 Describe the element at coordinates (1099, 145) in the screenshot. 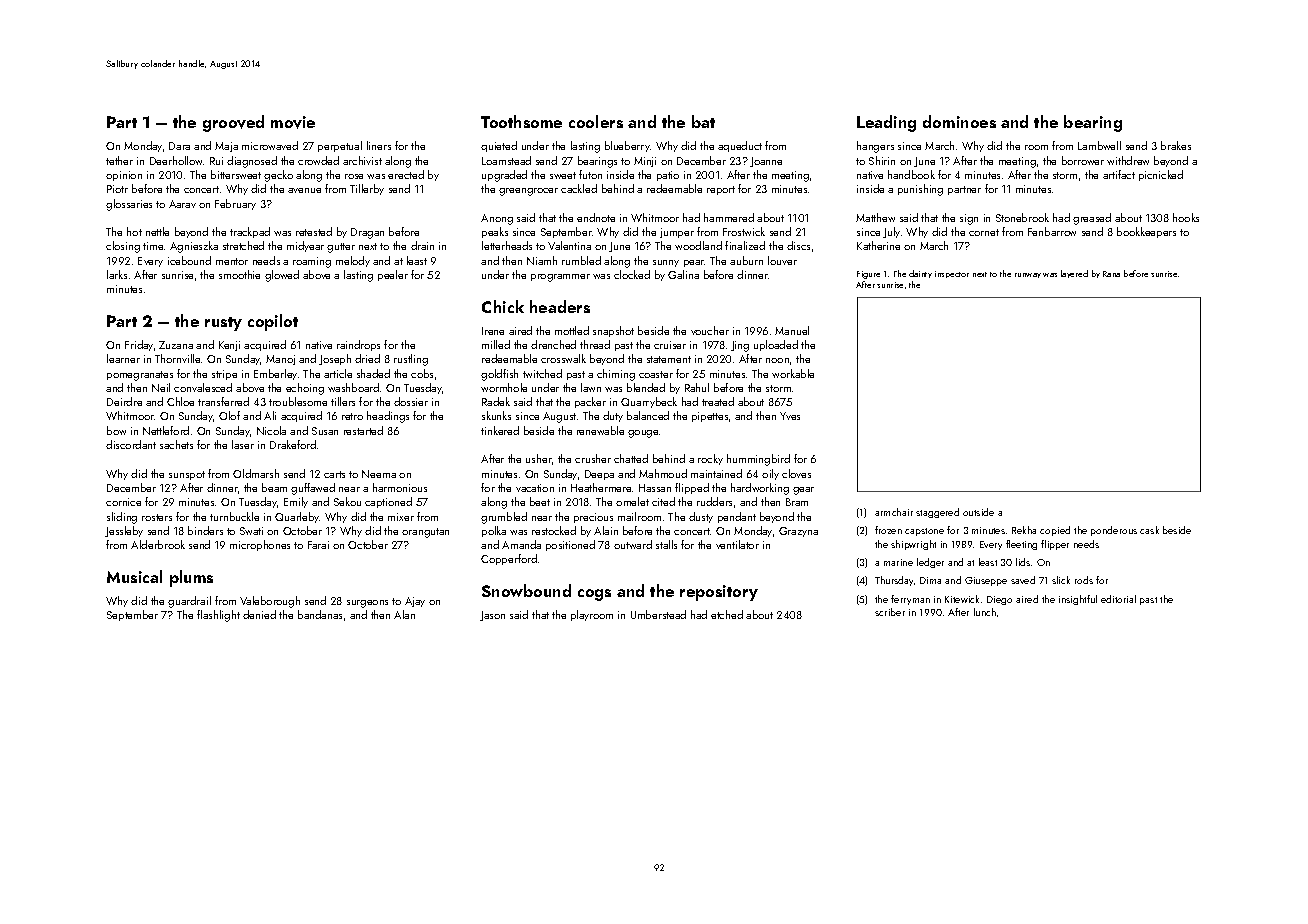

I see `Lambwell` at that location.
